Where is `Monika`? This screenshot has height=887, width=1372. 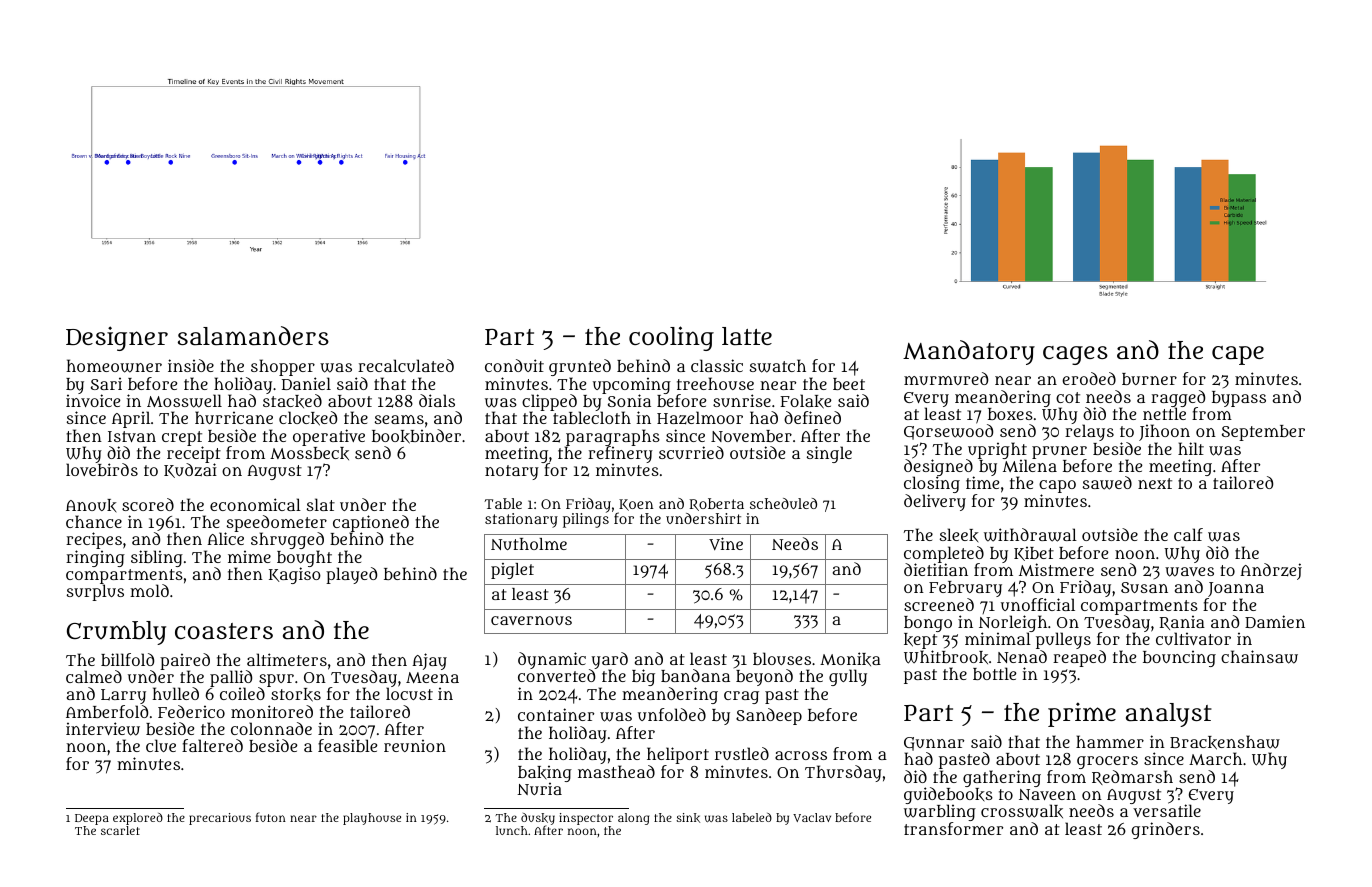 Monika is located at coordinates (850, 659).
